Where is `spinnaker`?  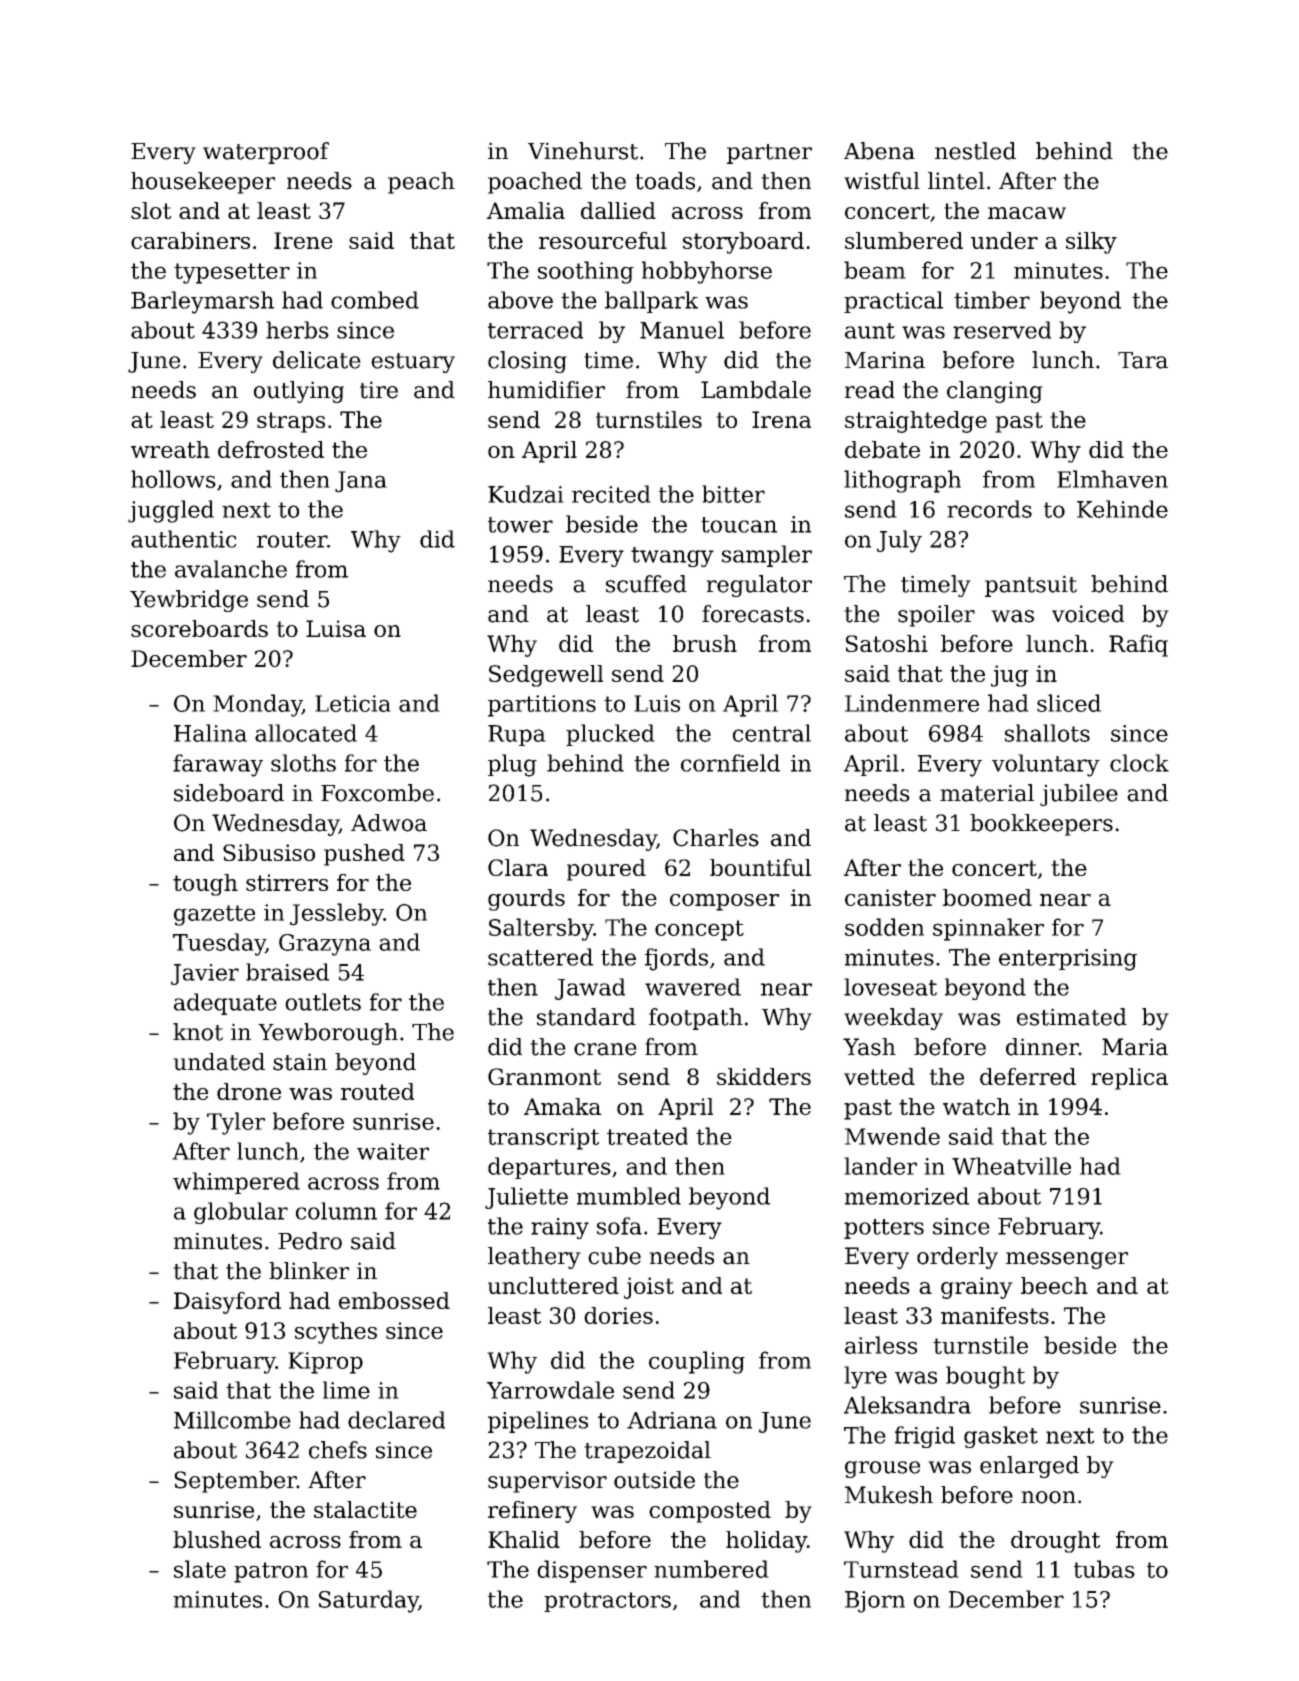 spinnaker is located at coordinates (988, 929).
